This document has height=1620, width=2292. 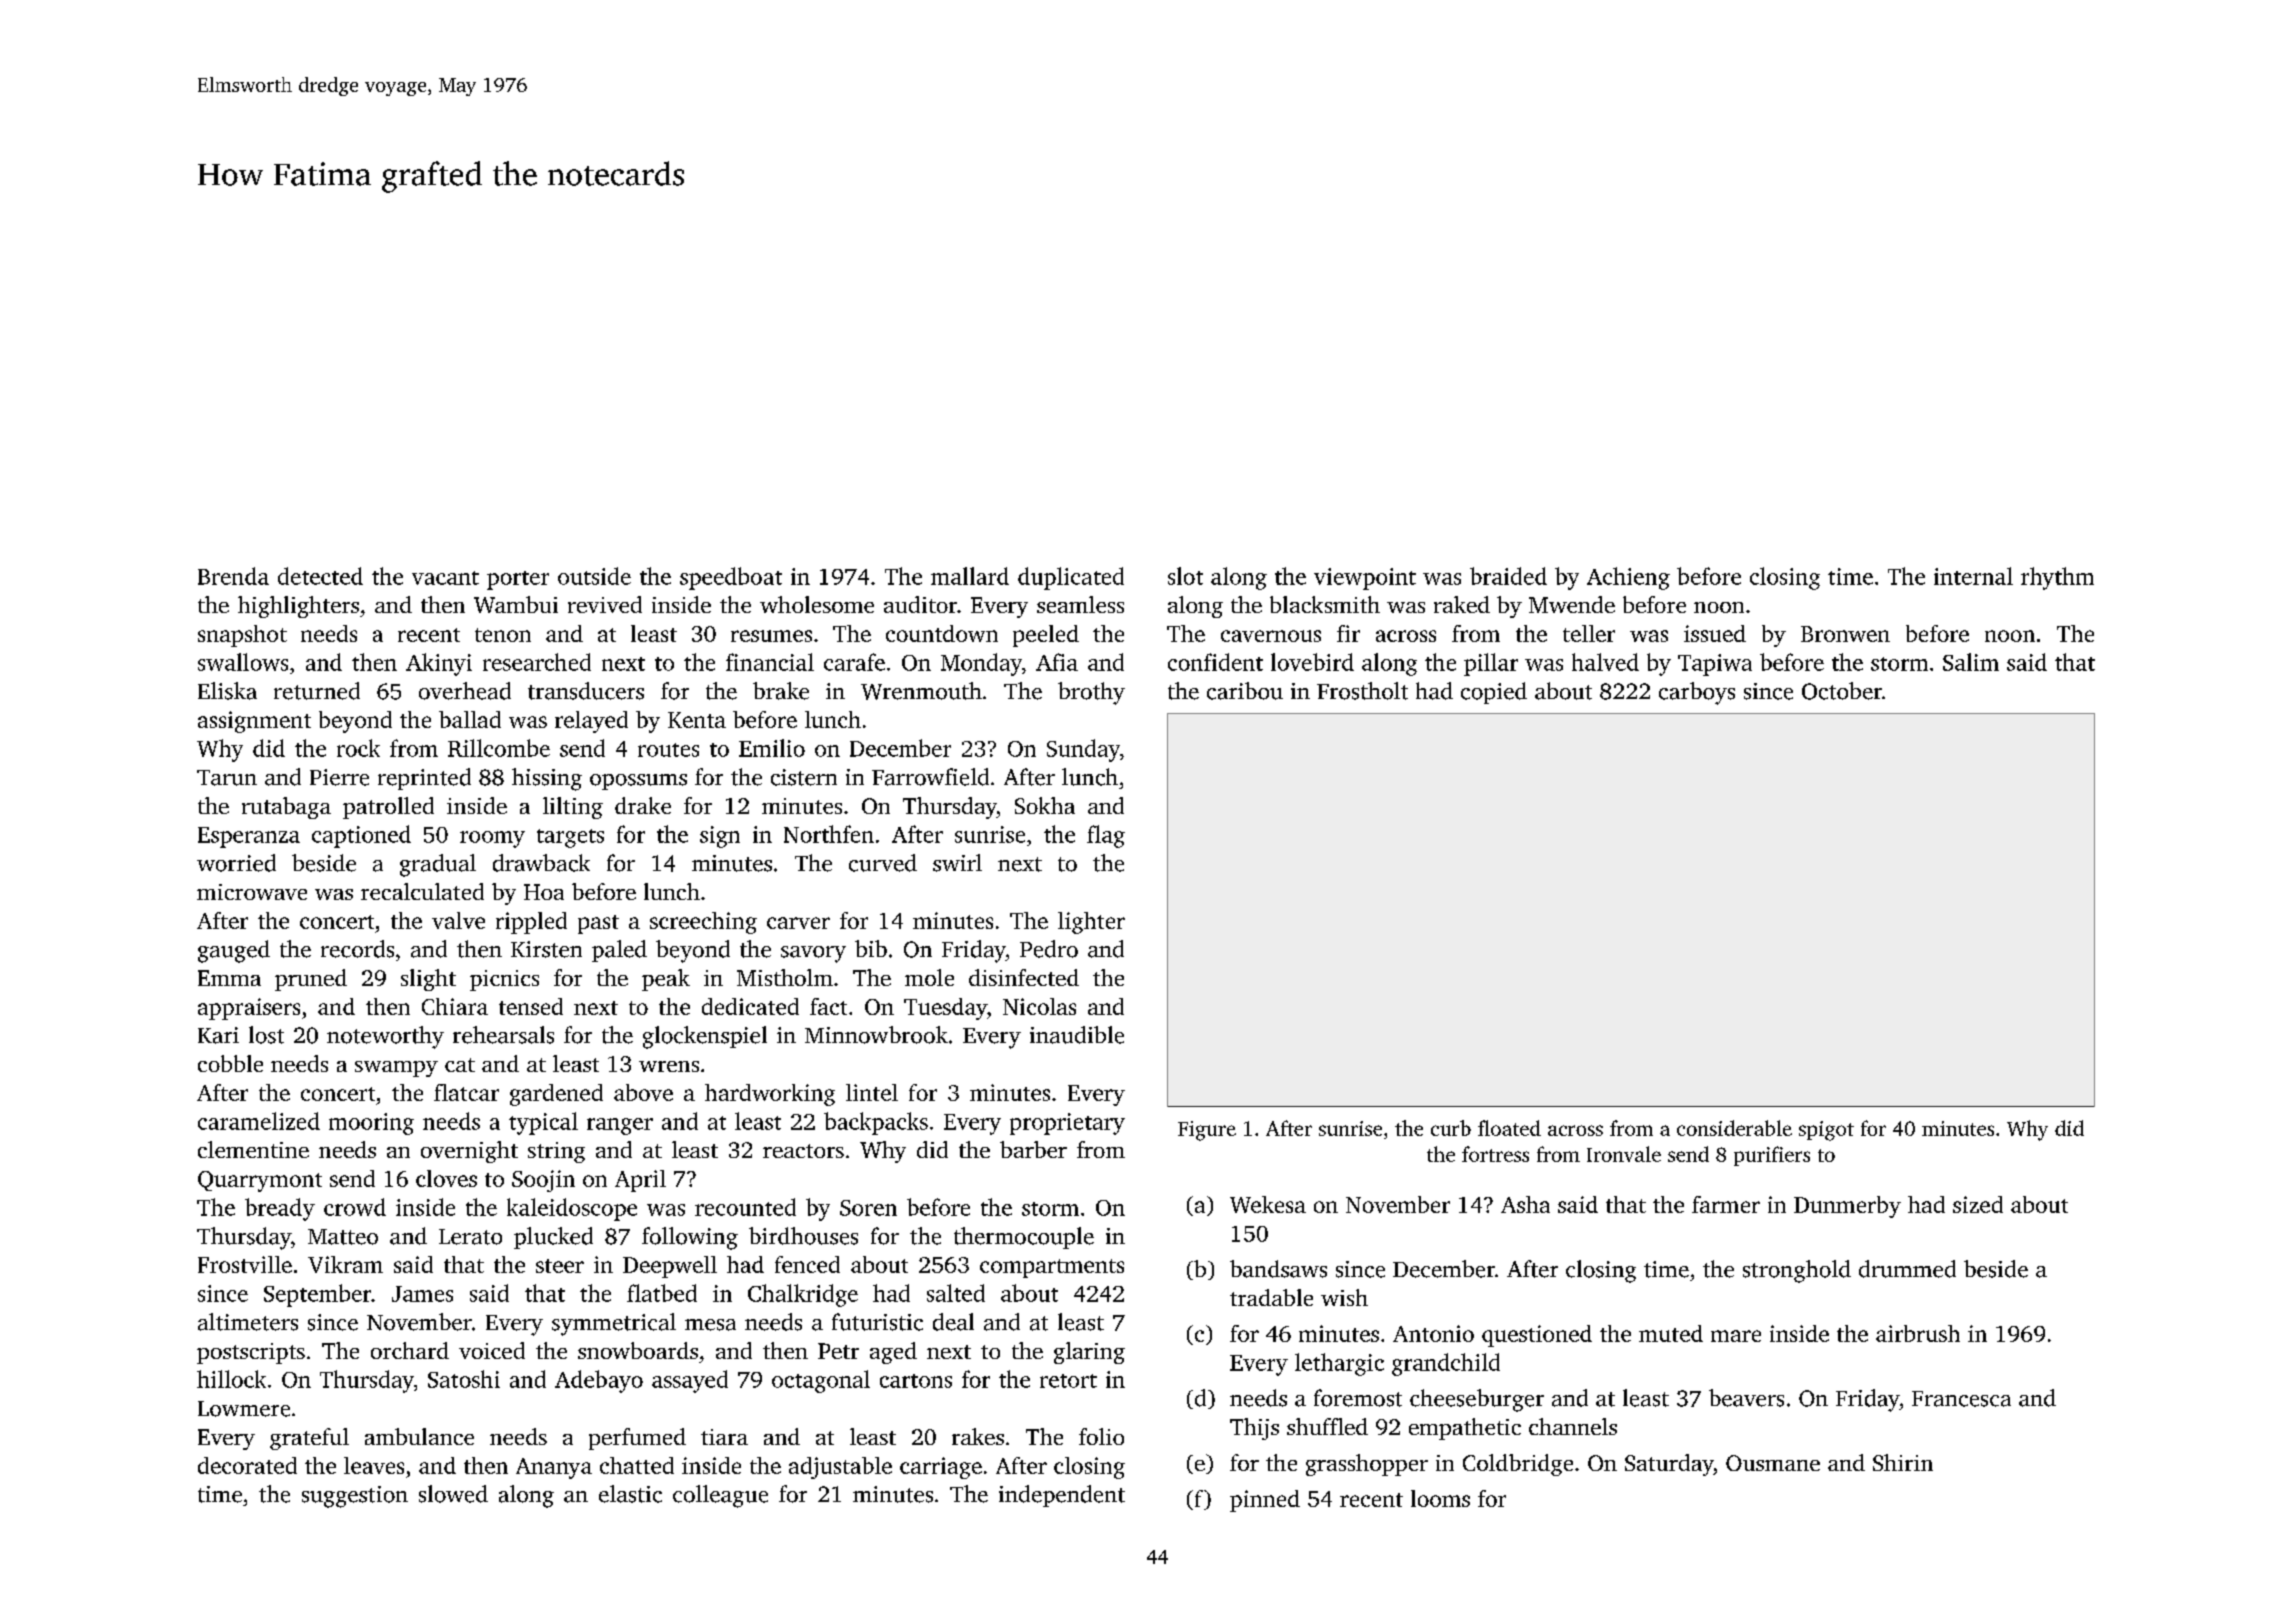 I want to click on braided, so click(x=1508, y=576).
